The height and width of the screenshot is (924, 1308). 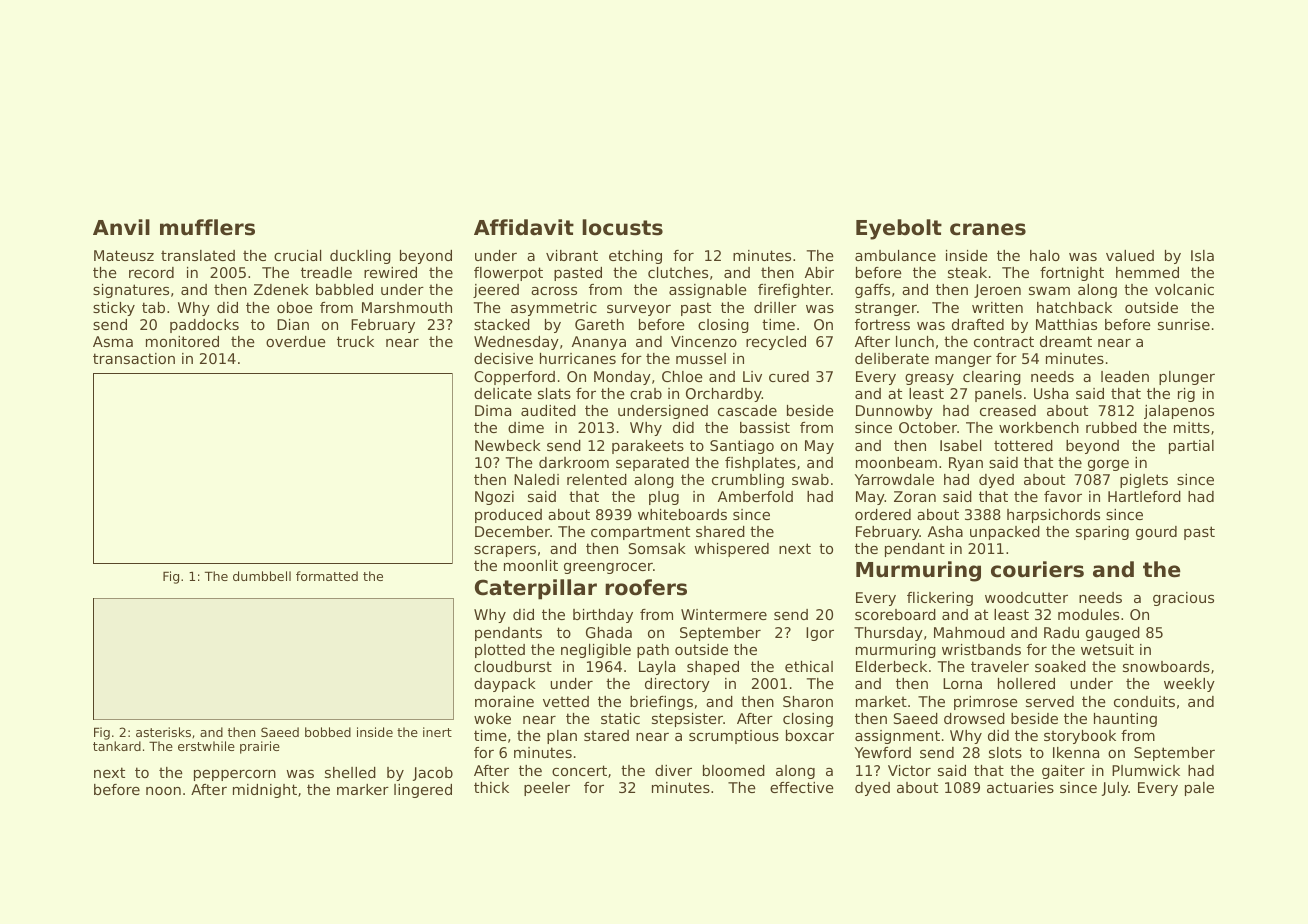 I want to click on actuaries, so click(x=1020, y=787).
